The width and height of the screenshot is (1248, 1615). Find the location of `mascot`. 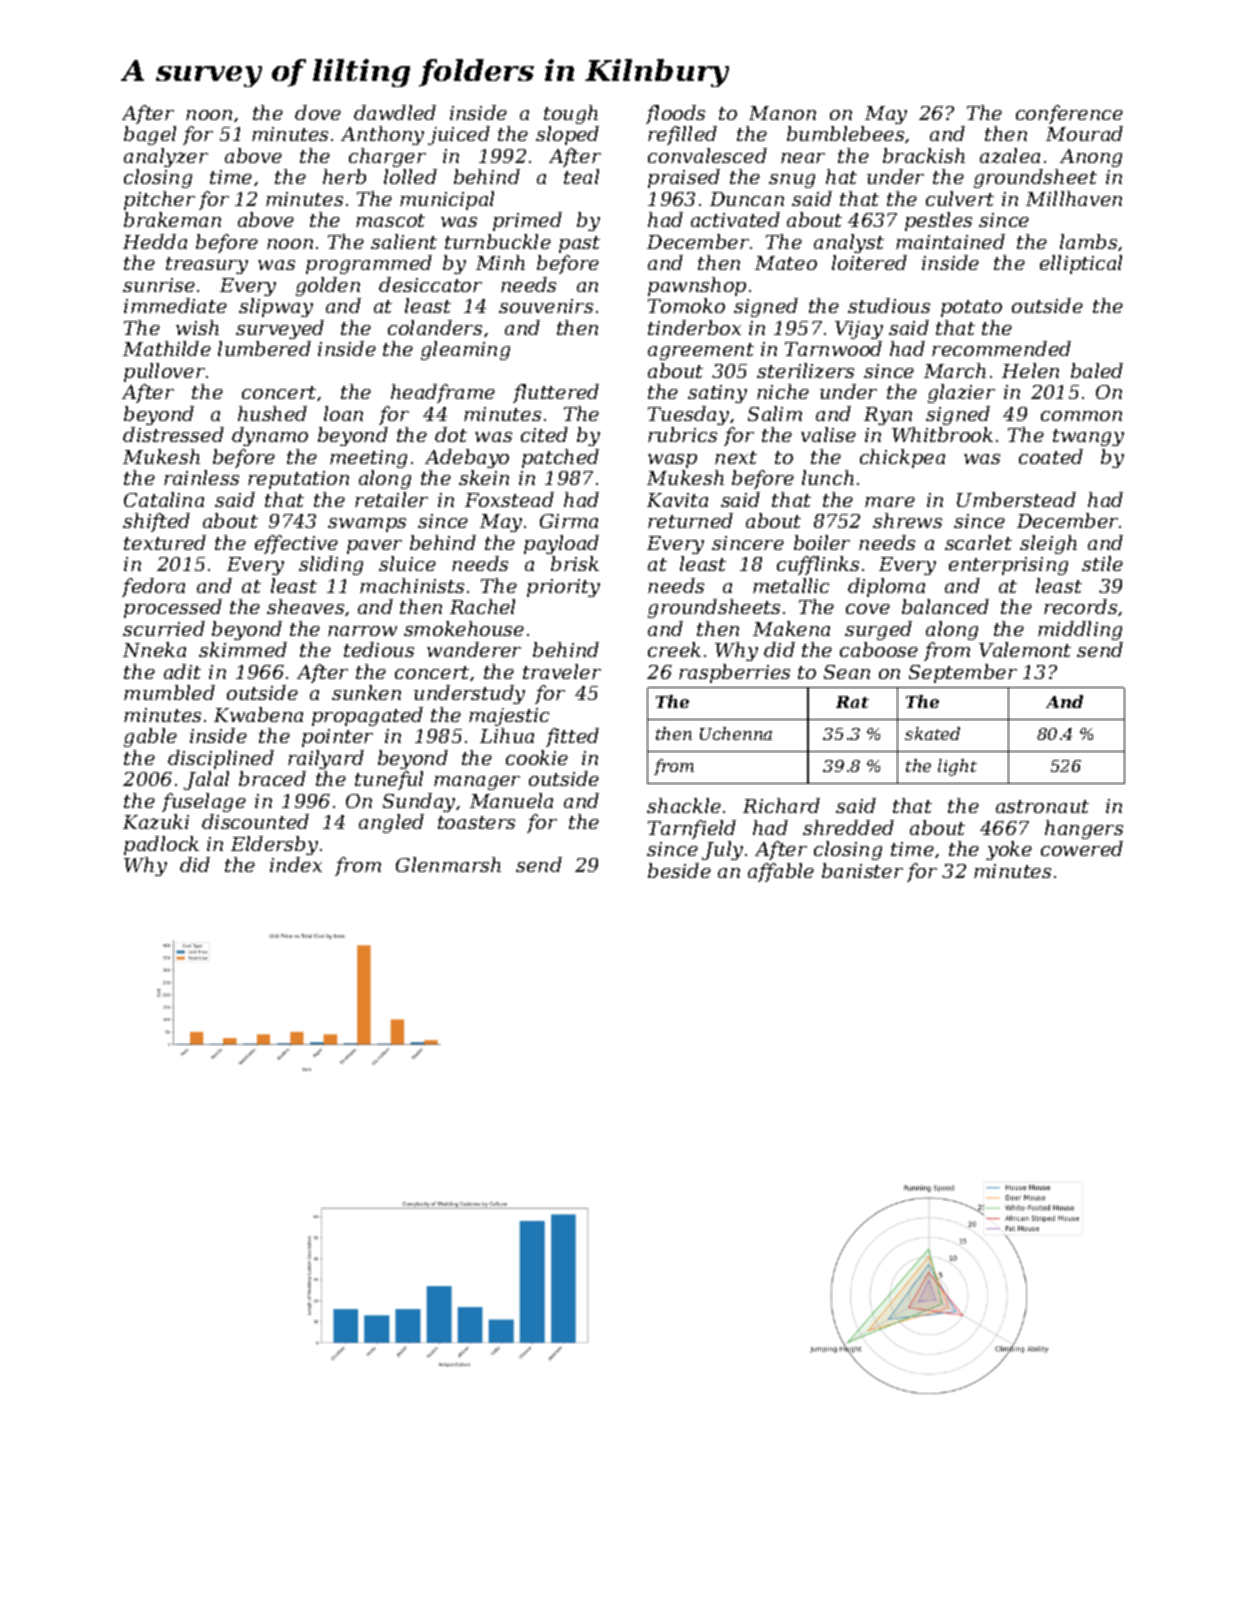

mascot is located at coordinates (390, 220).
